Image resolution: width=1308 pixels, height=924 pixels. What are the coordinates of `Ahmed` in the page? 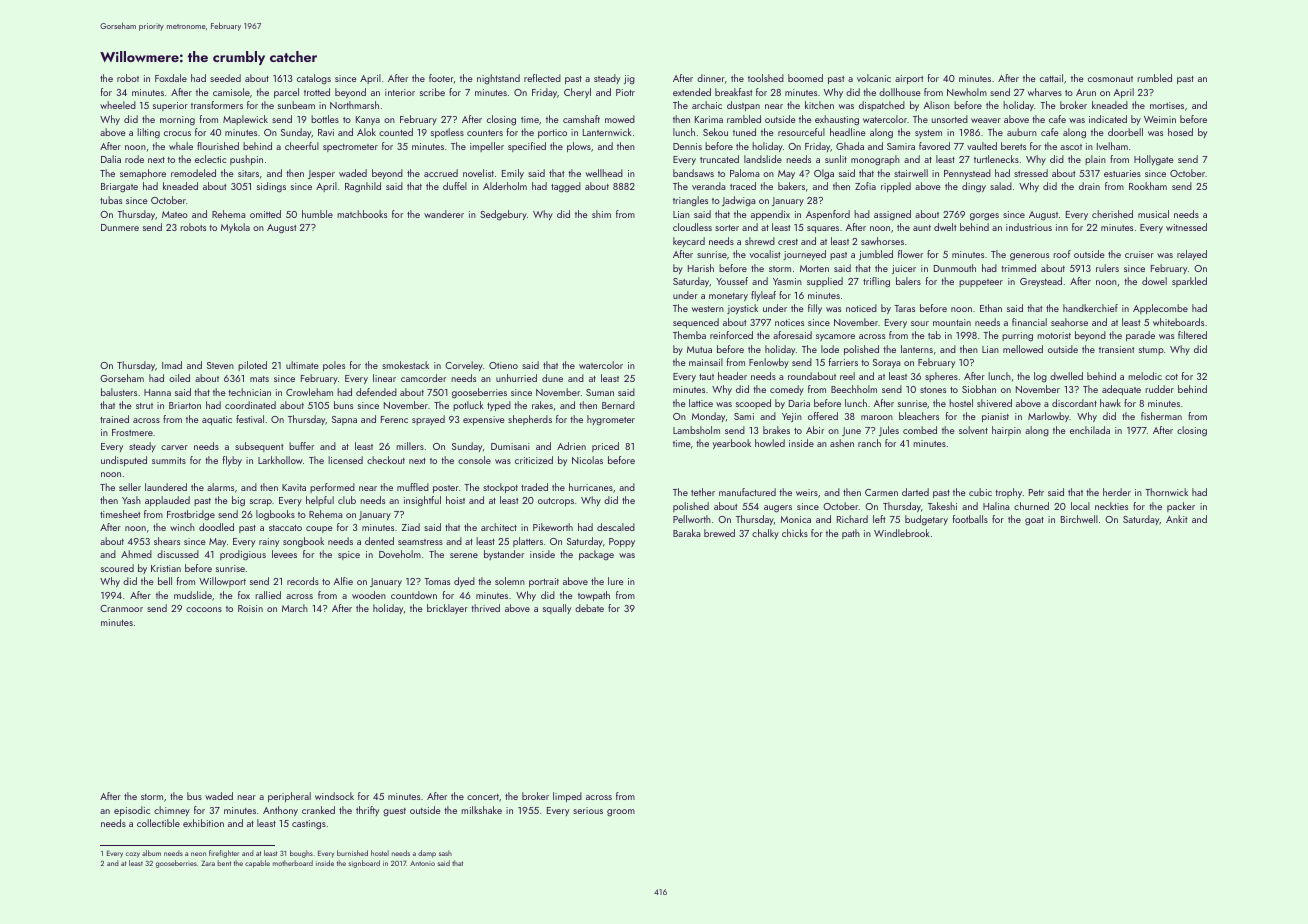 It's located at (136, 554).
